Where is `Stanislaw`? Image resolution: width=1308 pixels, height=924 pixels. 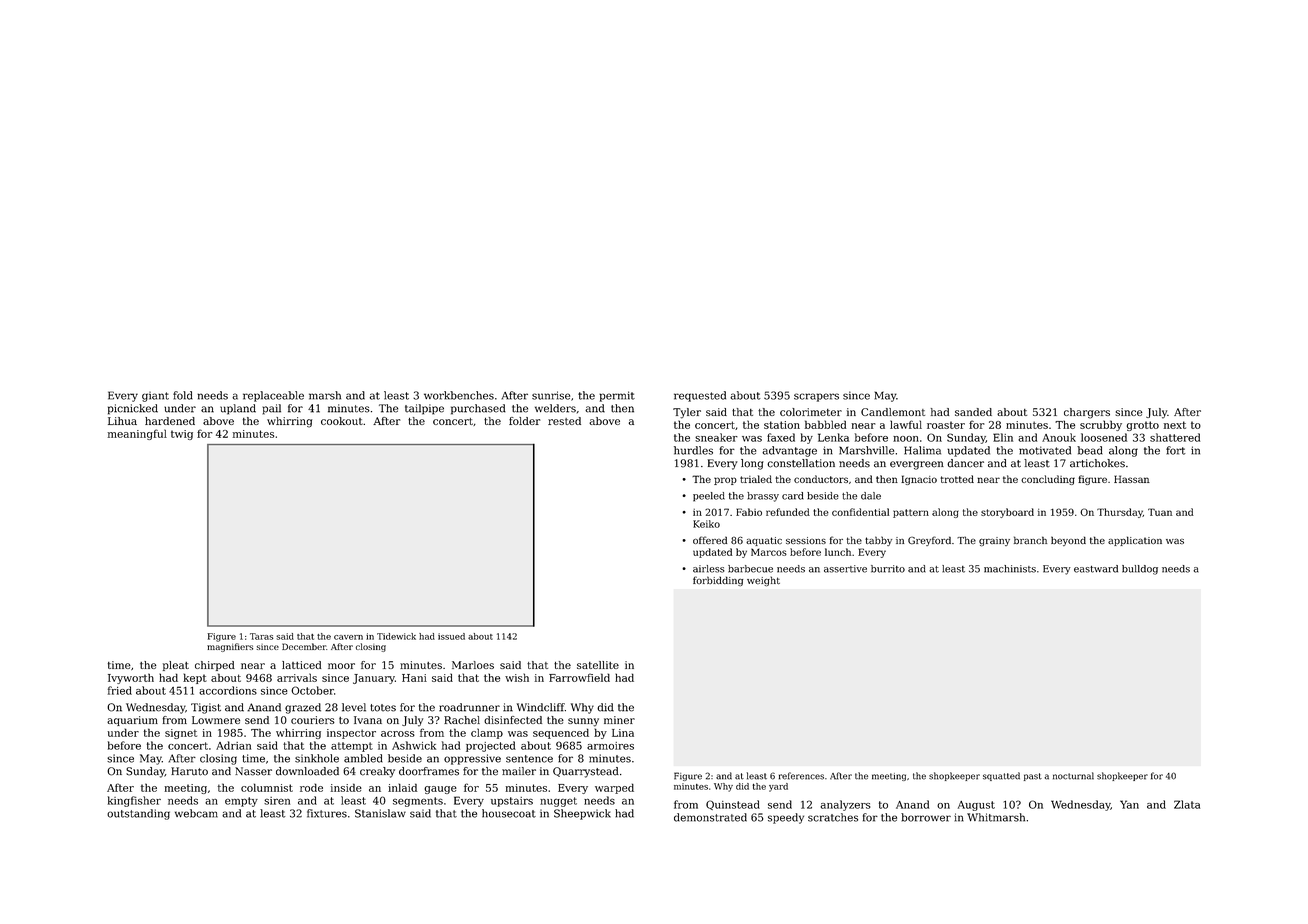 Stanislaw is located at coordinates (380, 813).
